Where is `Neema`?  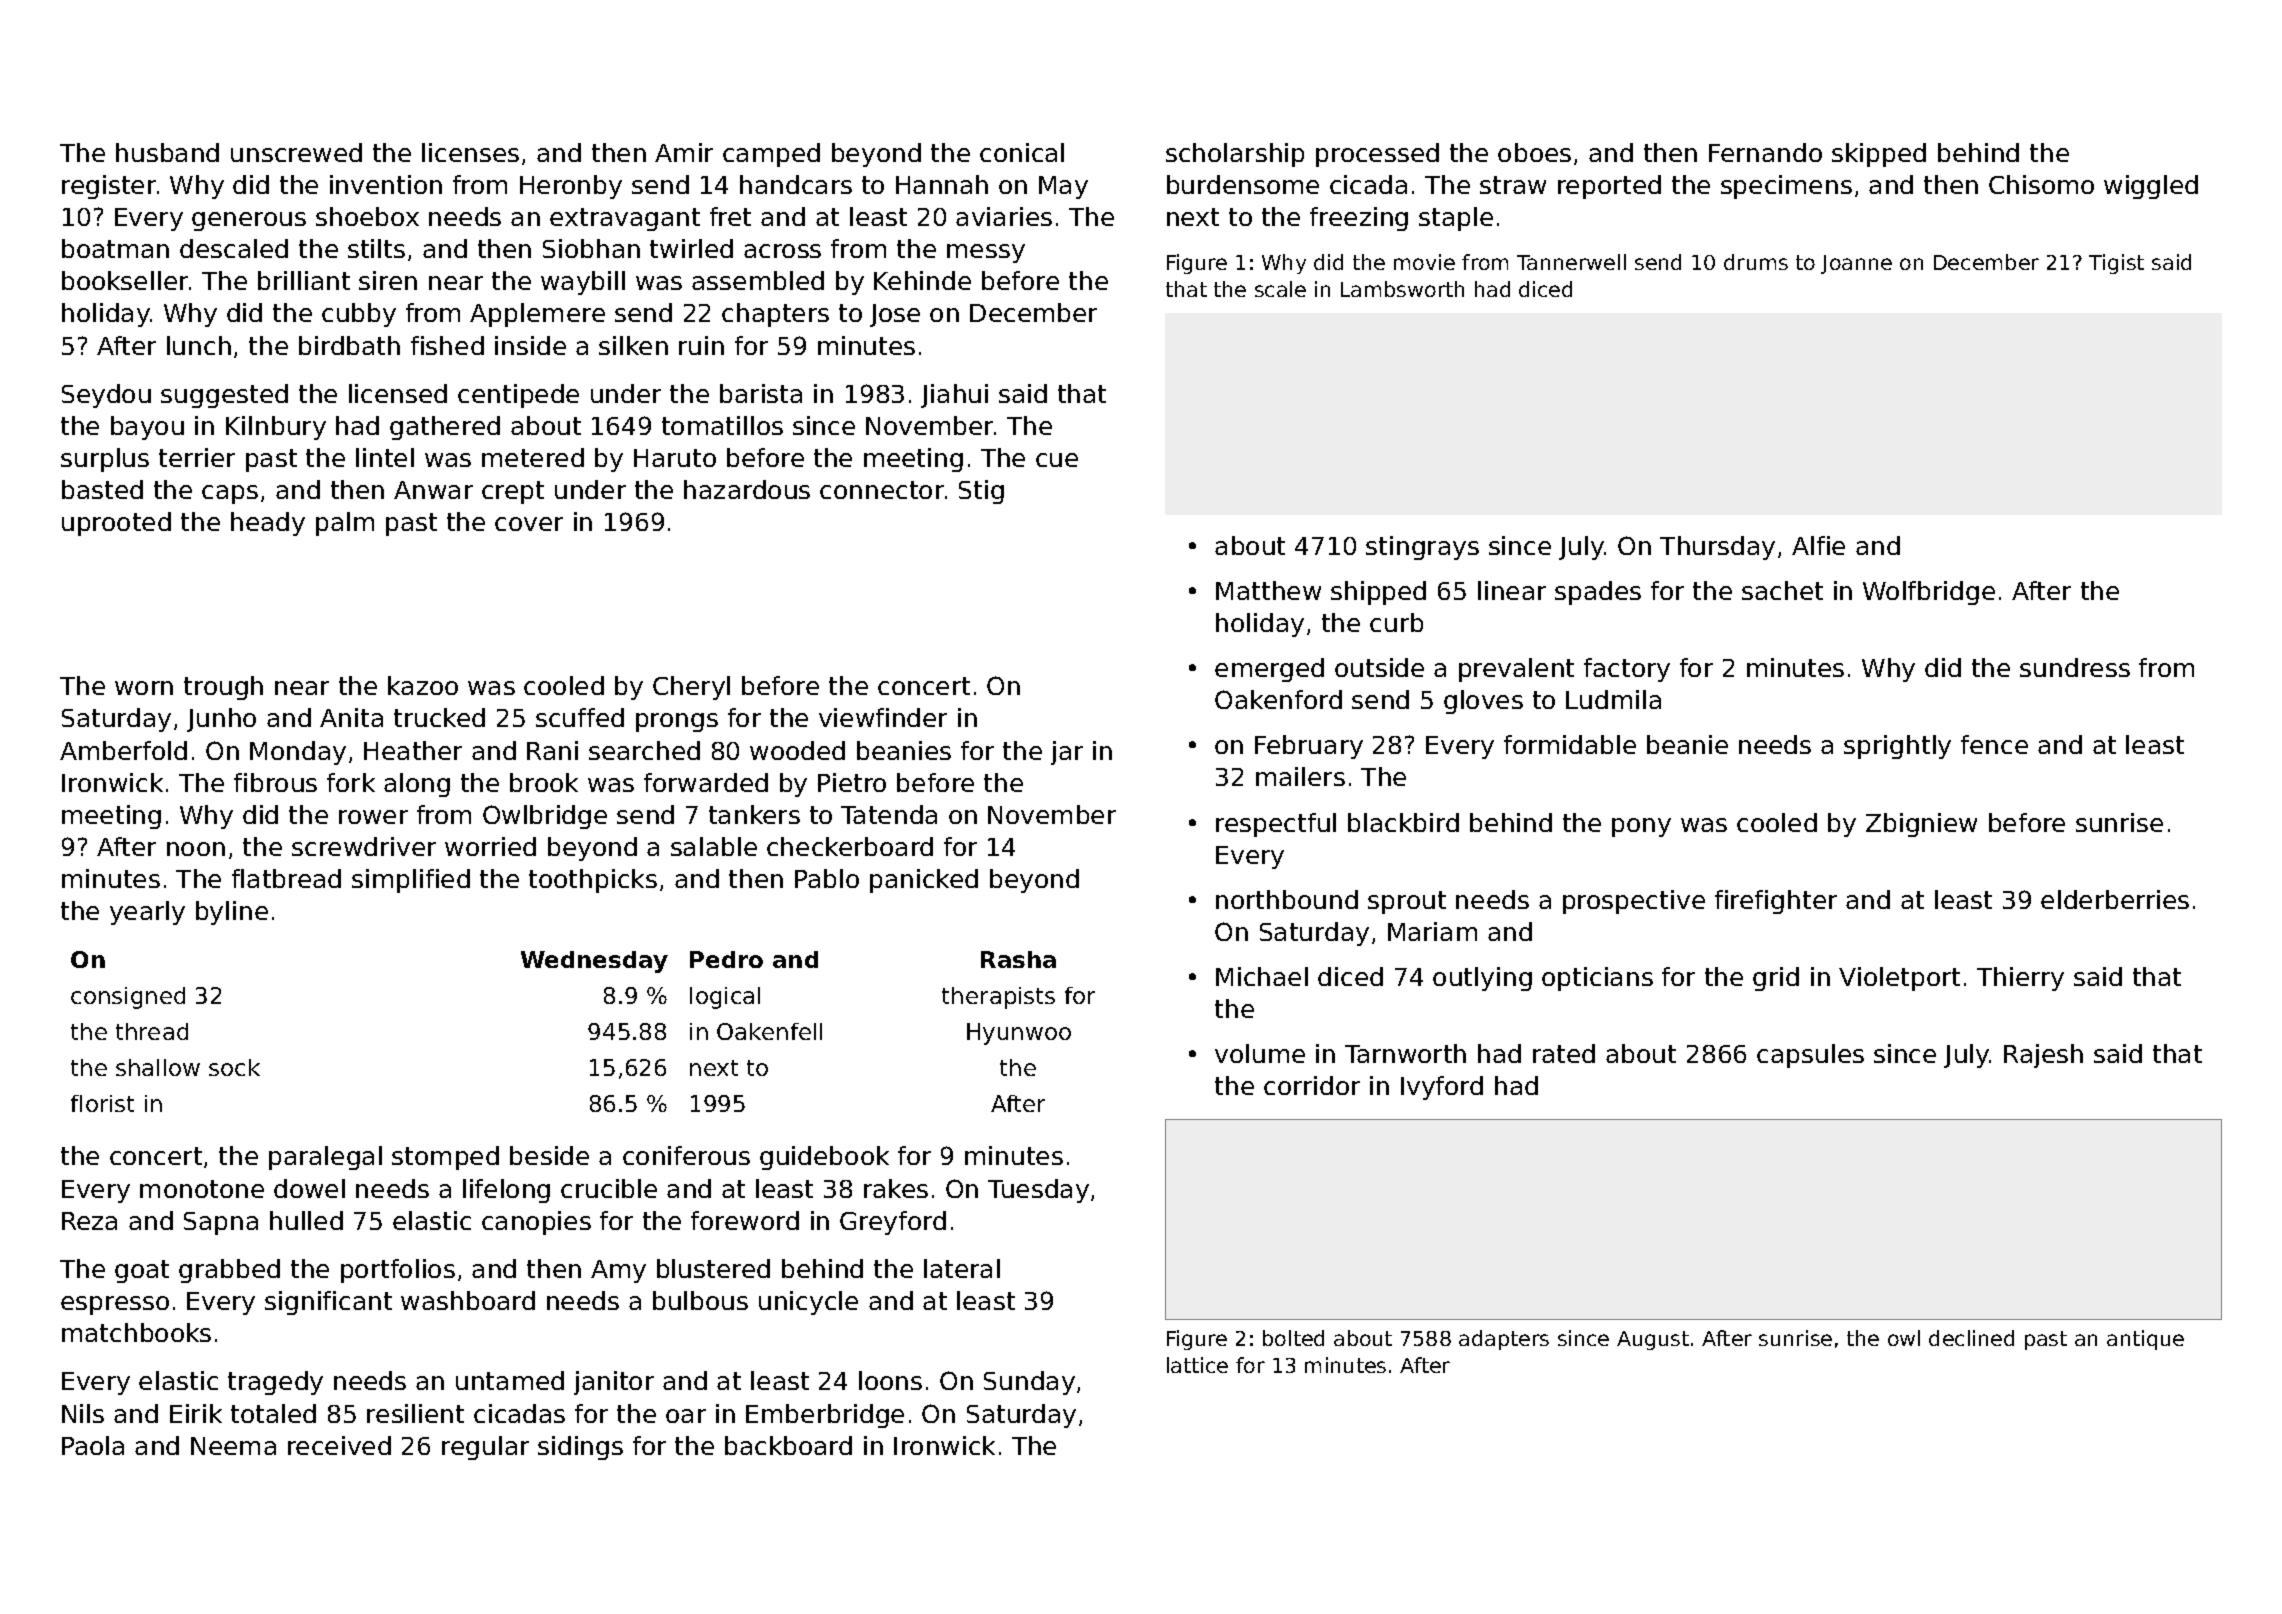
Neema is located at coordinates (233, 1446).
